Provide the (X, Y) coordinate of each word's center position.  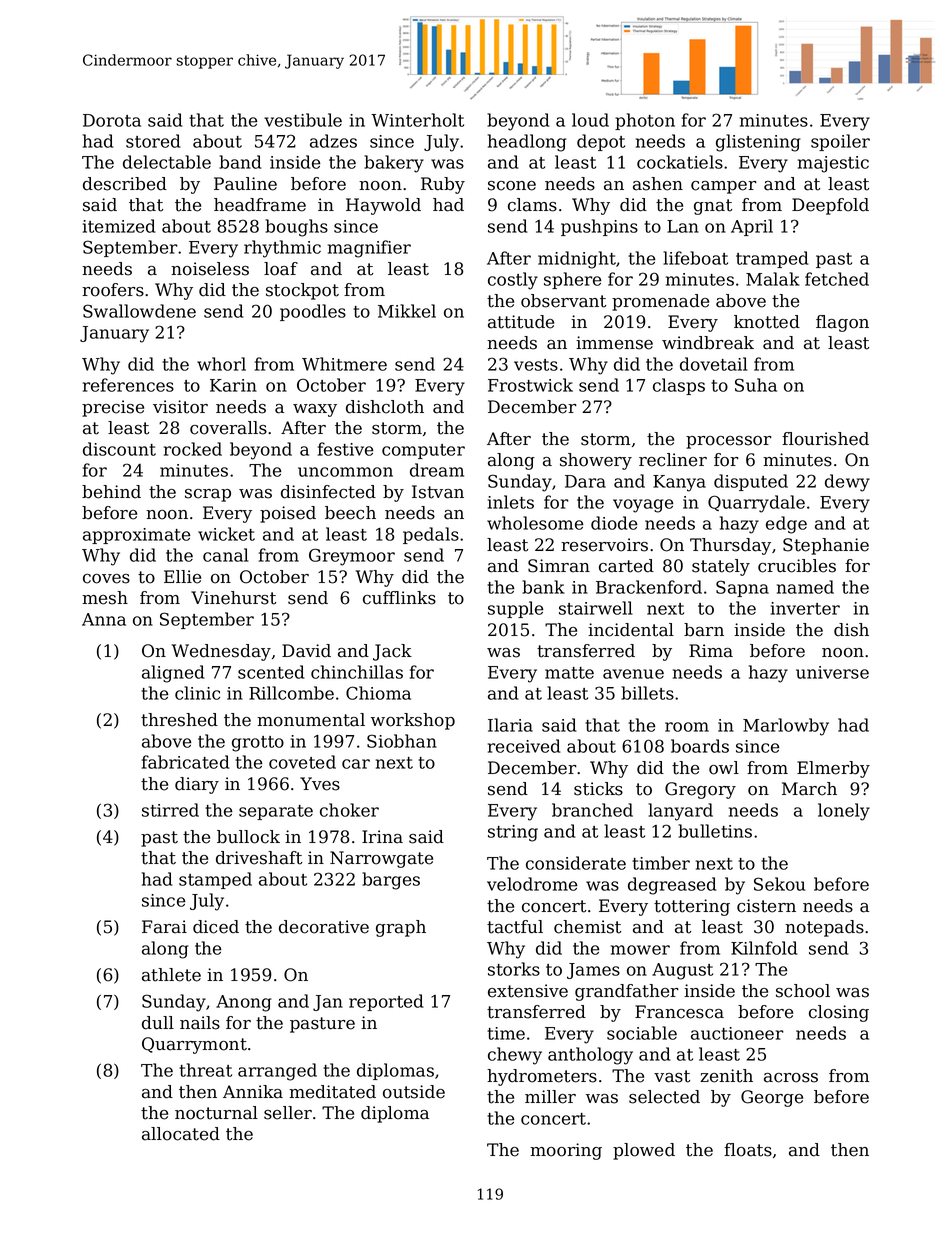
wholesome (535, 523)
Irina (382, 837)
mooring (566, 1151)
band (240, 162)
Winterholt (417, 120)
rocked (193, 449)
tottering (692, 907)
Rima (711, 651)
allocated (181, 1134)
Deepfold (830, 206)
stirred (170, 810)
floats (748, 1150)
